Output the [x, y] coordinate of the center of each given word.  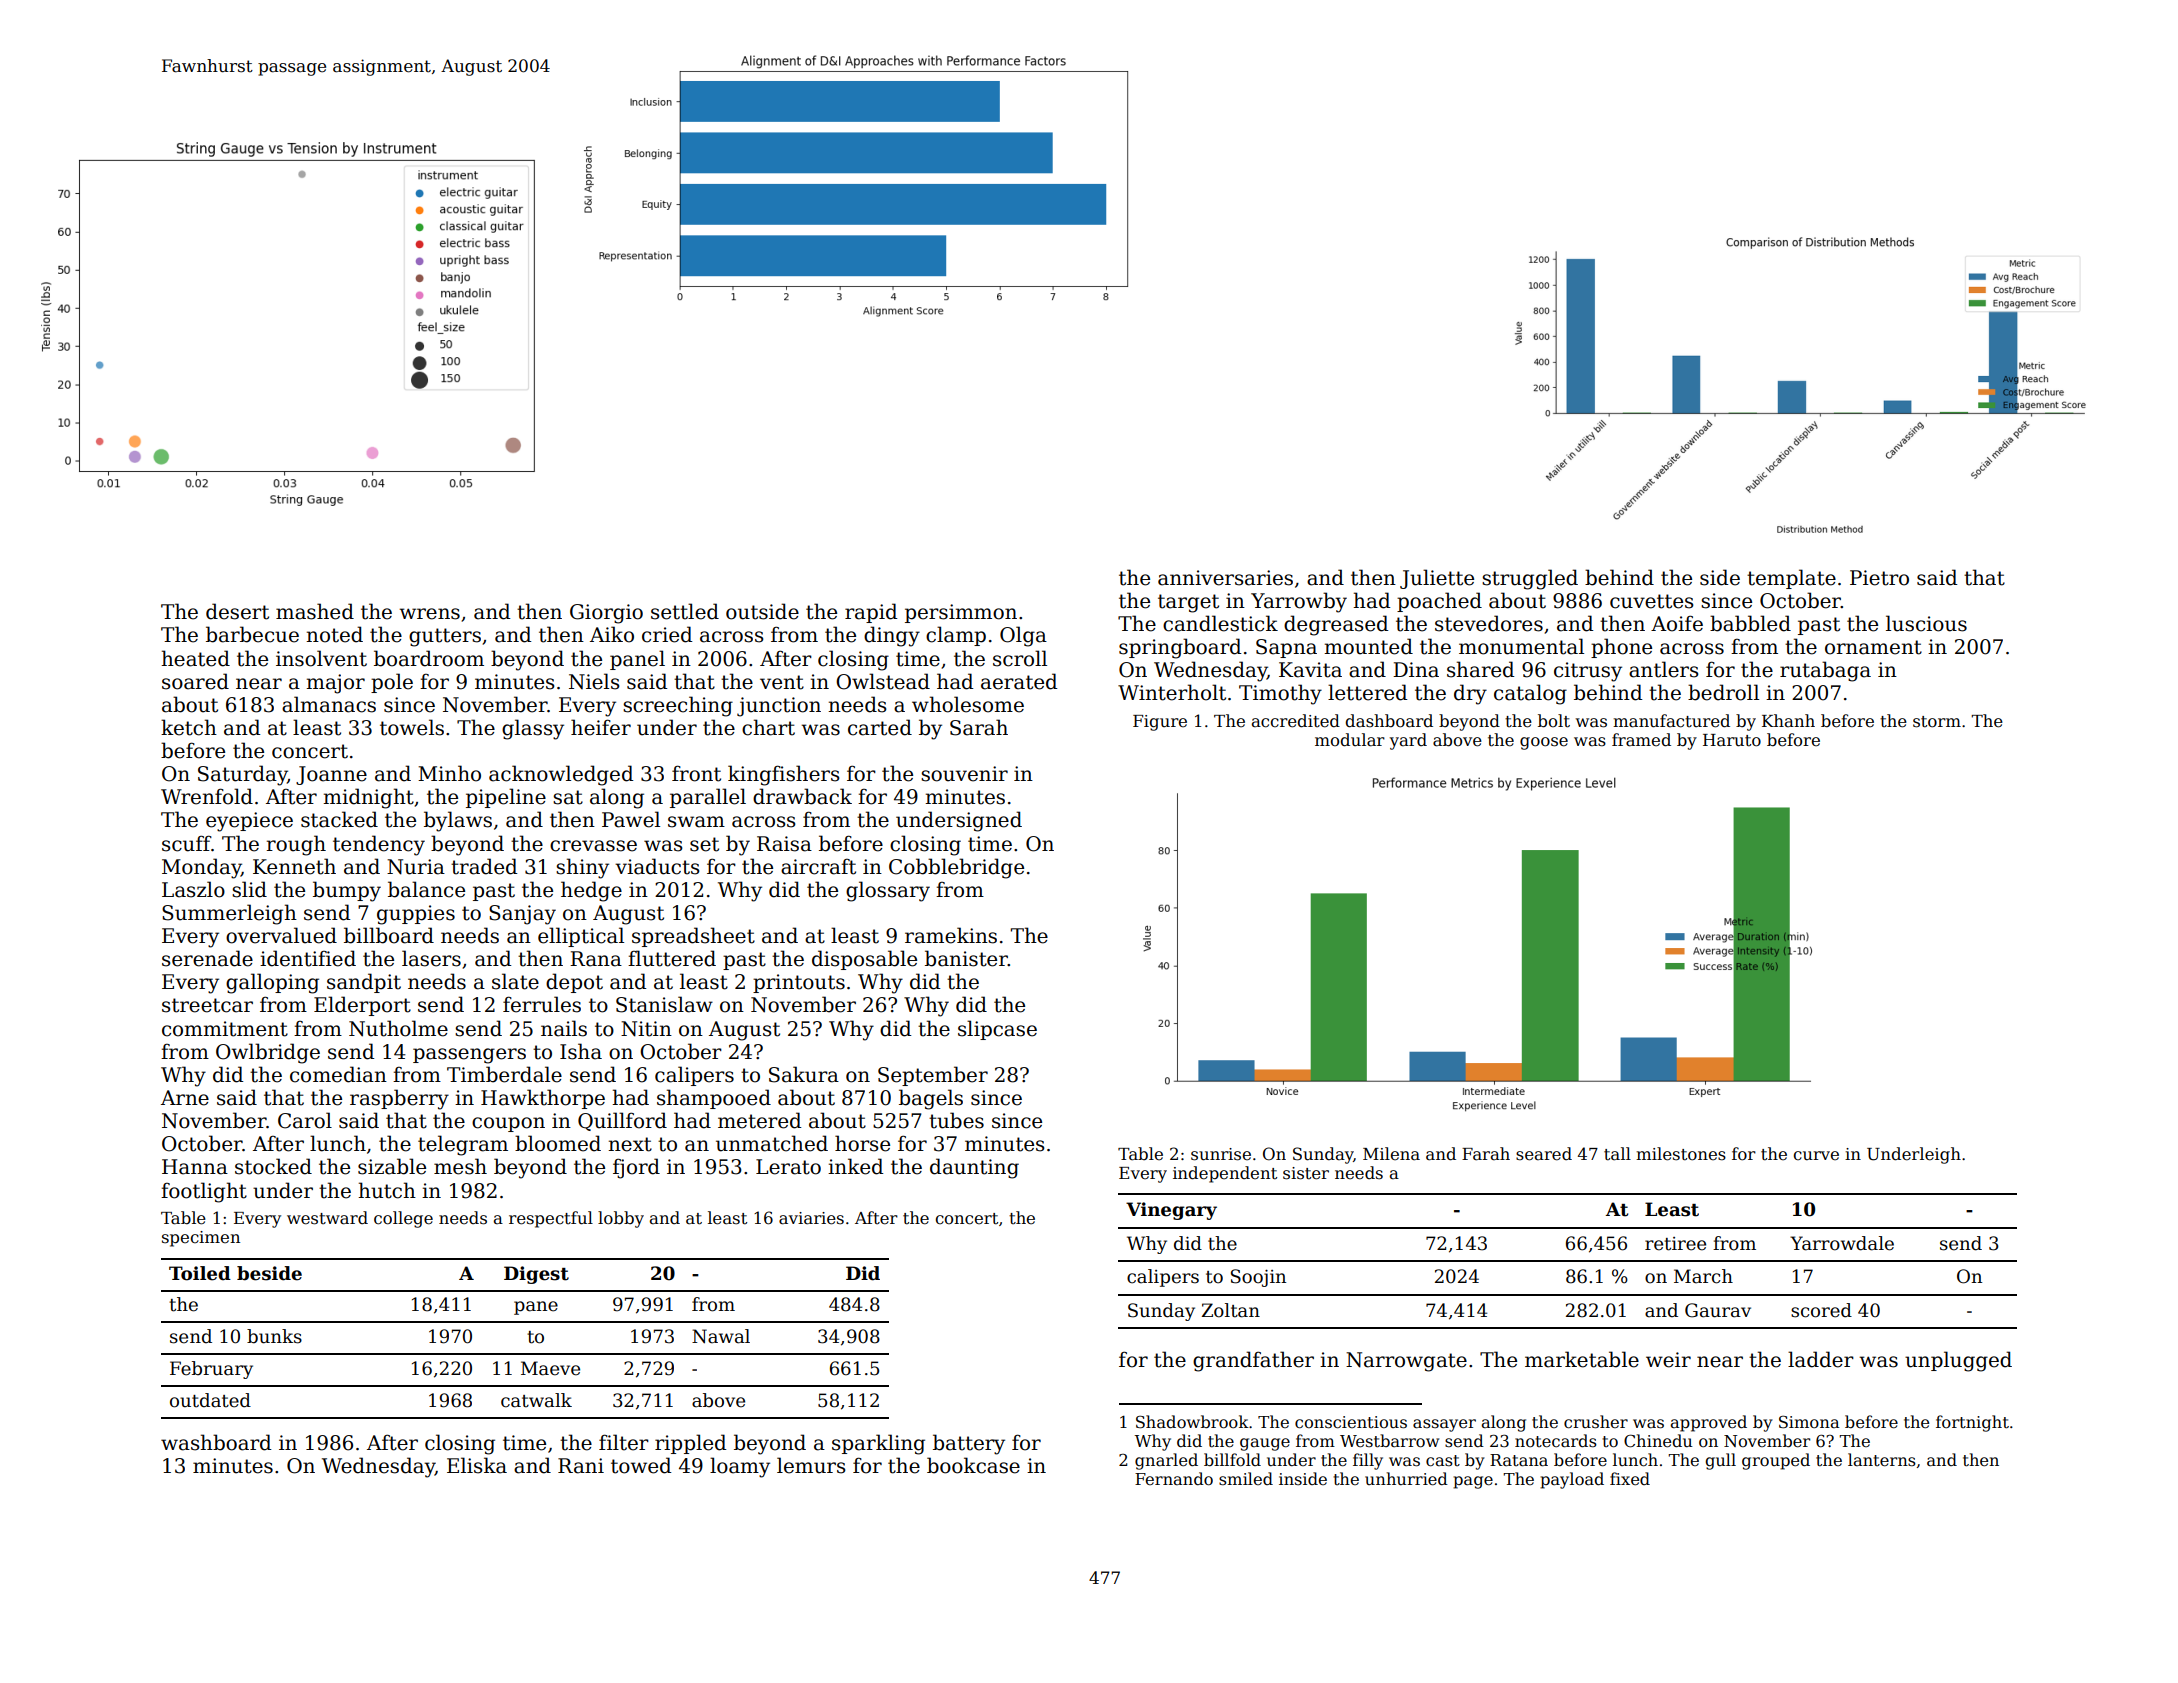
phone [1621, 648]
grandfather [1253, 1361]
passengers [469, 1056]
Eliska [477, 1465]
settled [685, 611]
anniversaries [1225, 578]
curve [1816, 1156]
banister [966, 958]
